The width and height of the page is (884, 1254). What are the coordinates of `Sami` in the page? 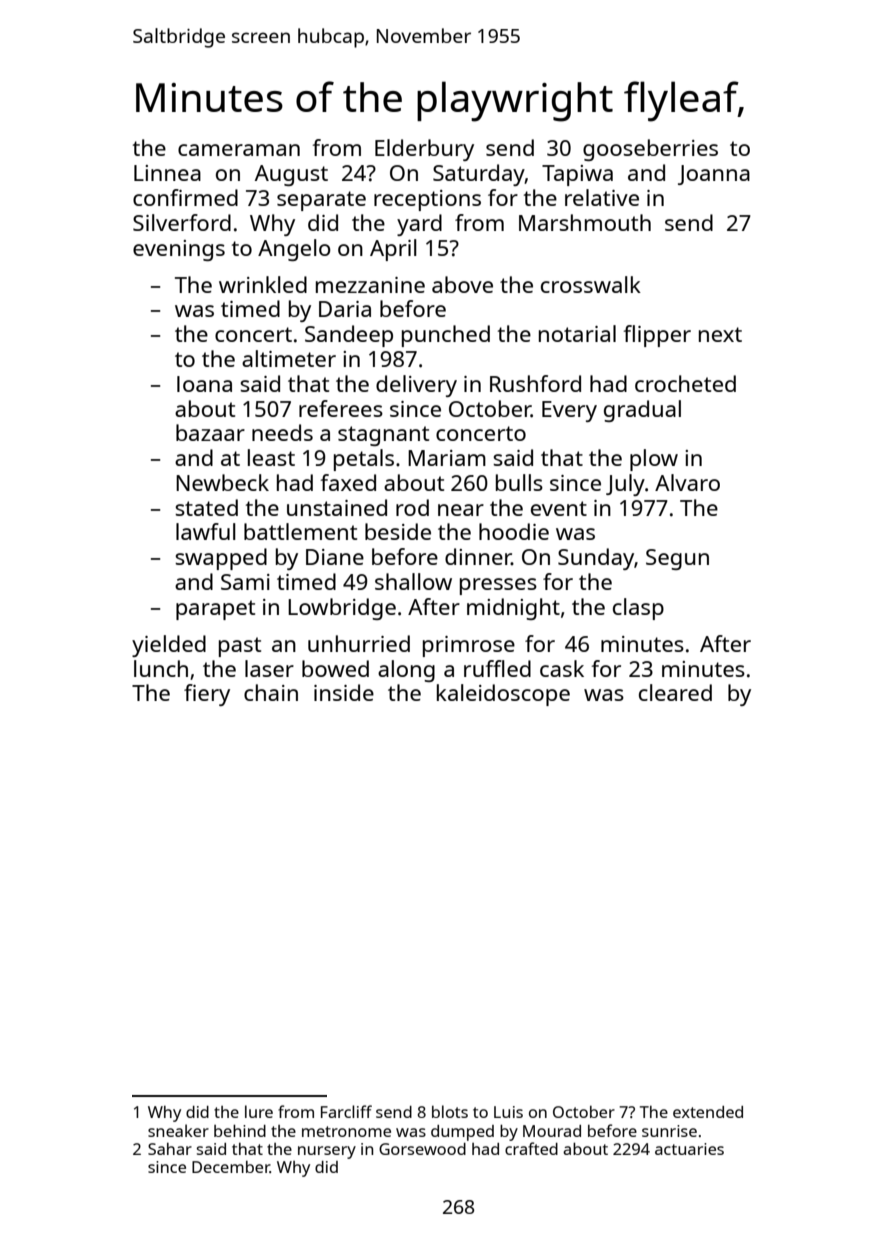 It's located at (245, 582).
